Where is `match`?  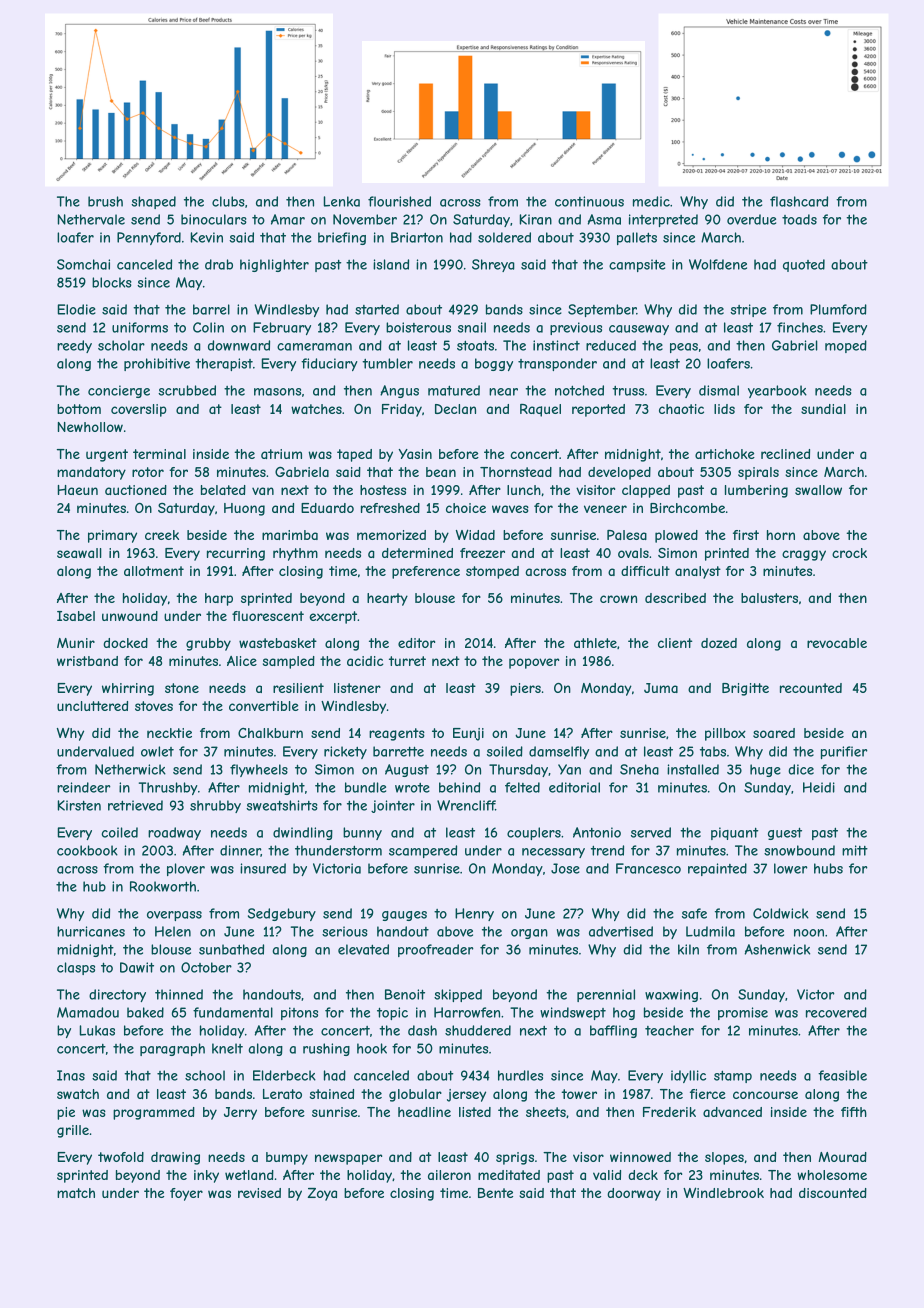
match is located at coordinates (76, 1193).
